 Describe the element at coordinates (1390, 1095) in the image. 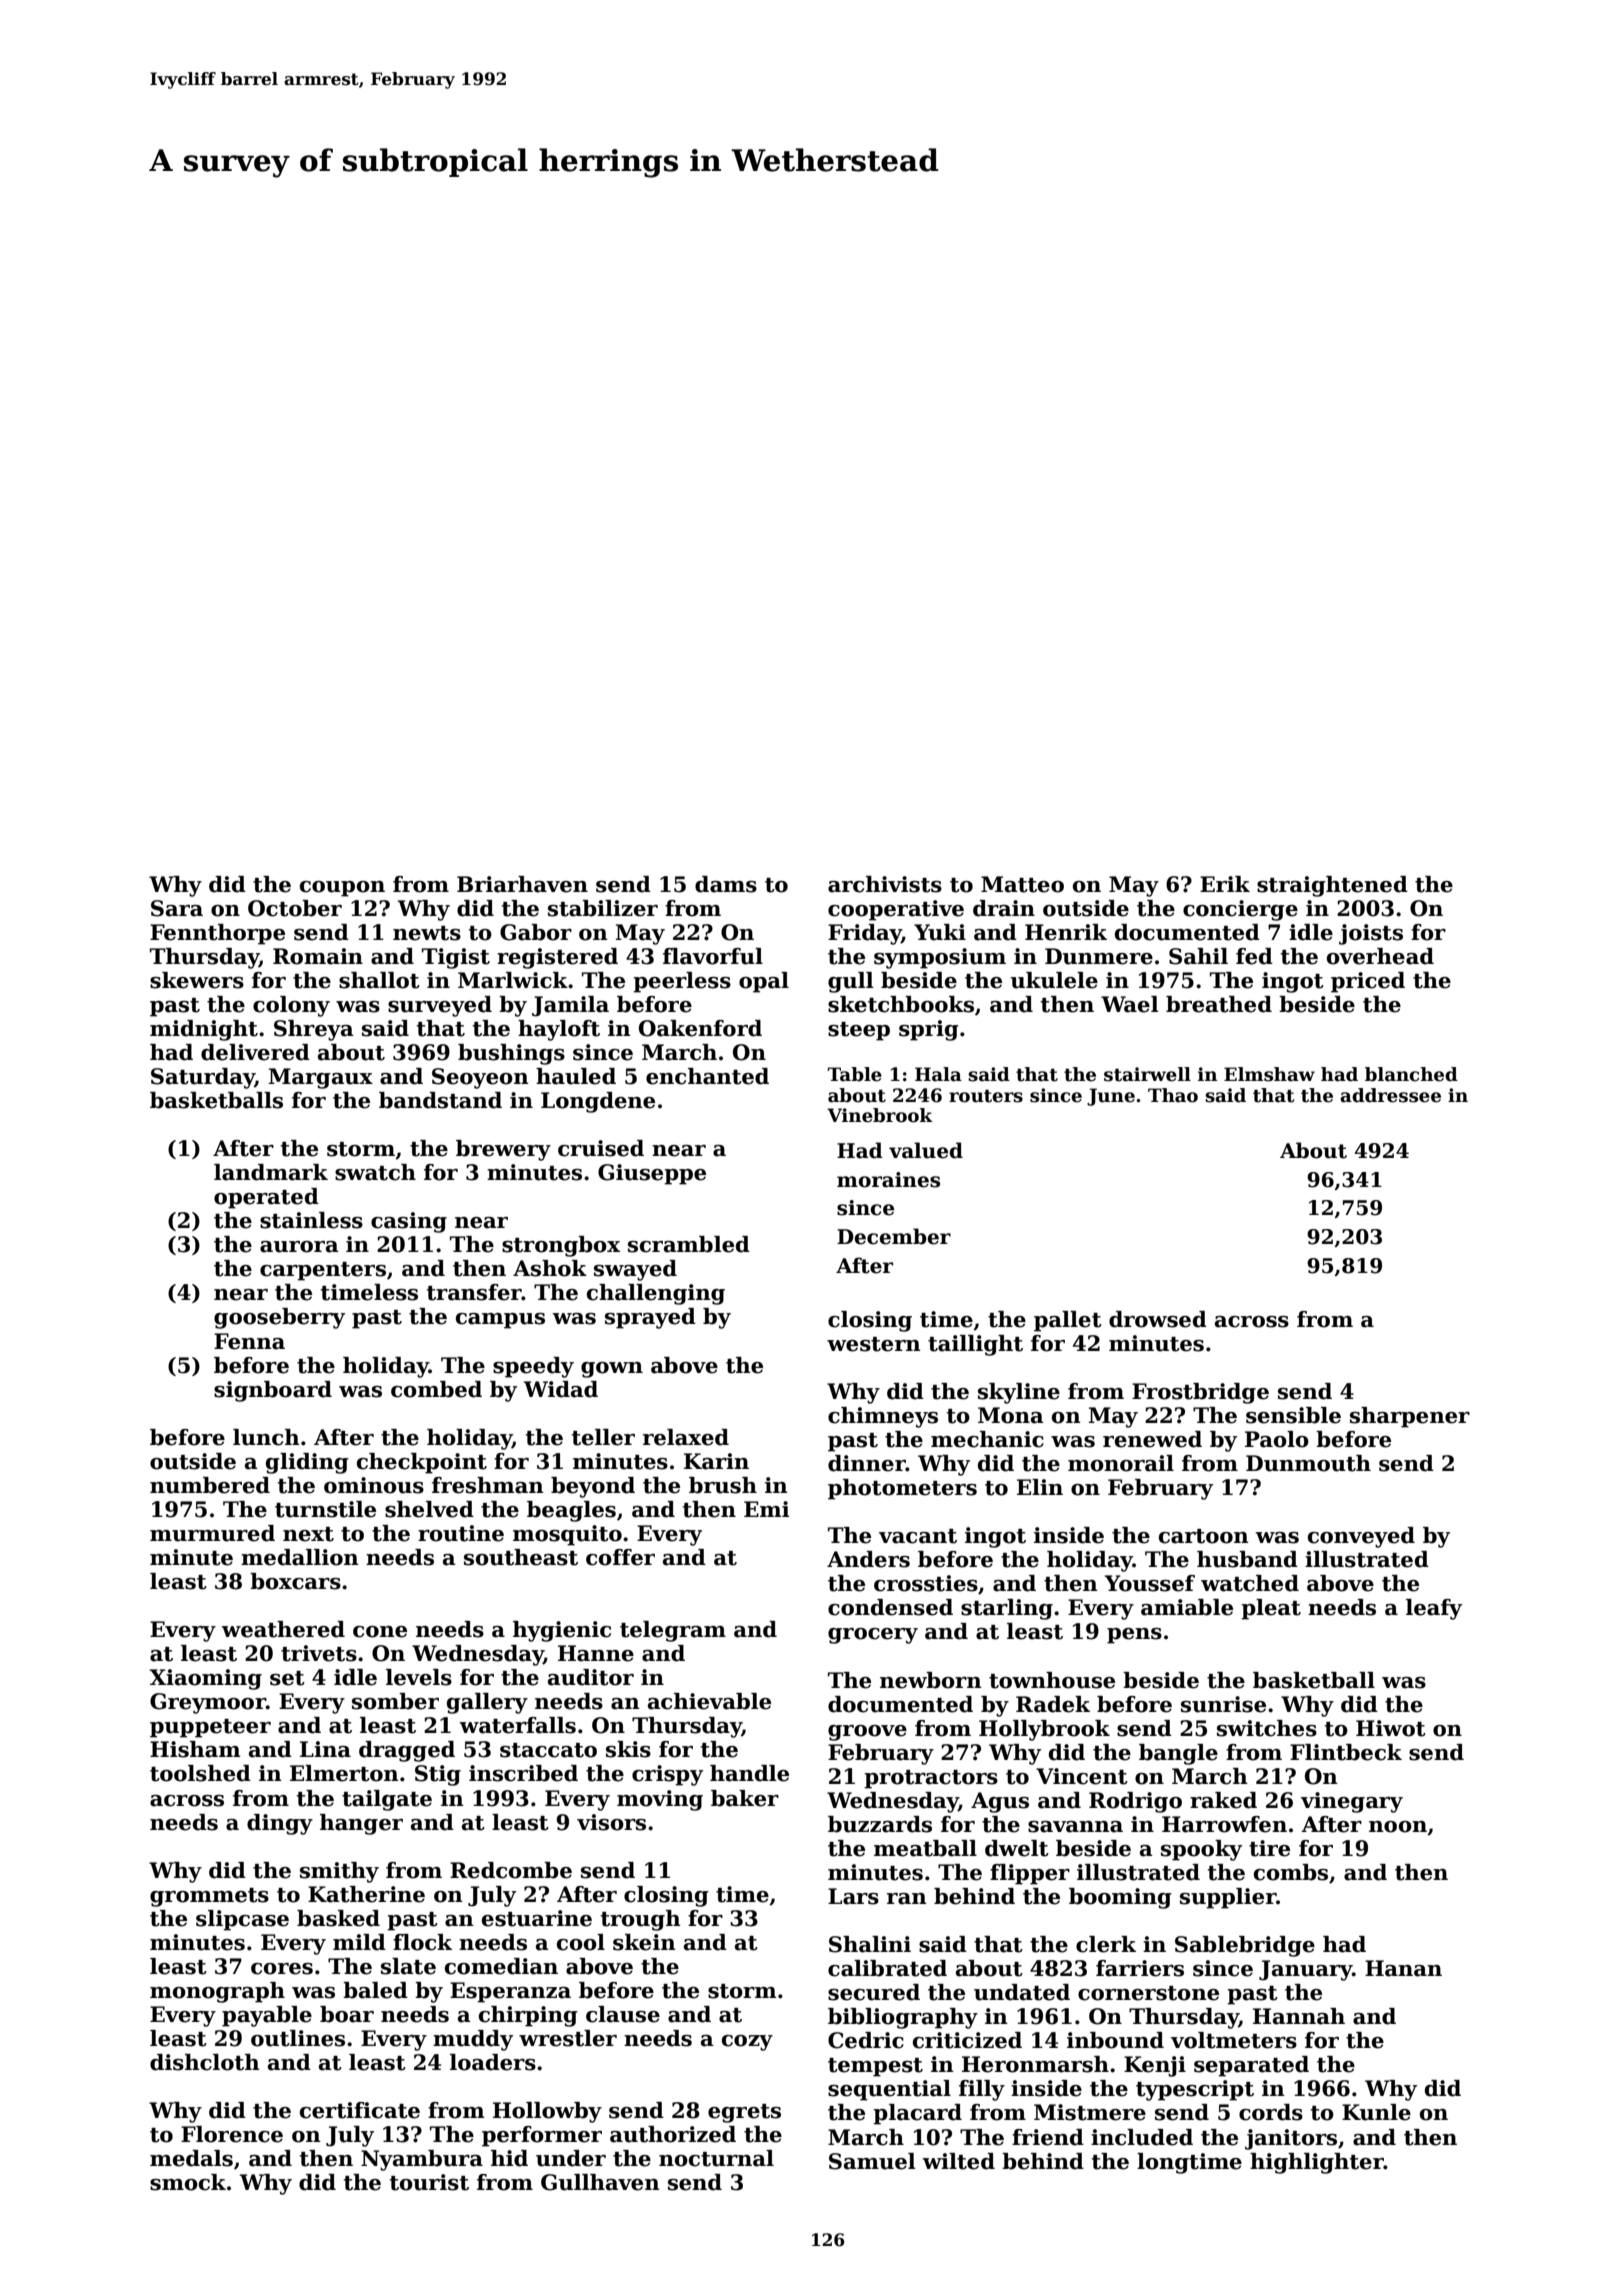

I see `addressee` at that location.
